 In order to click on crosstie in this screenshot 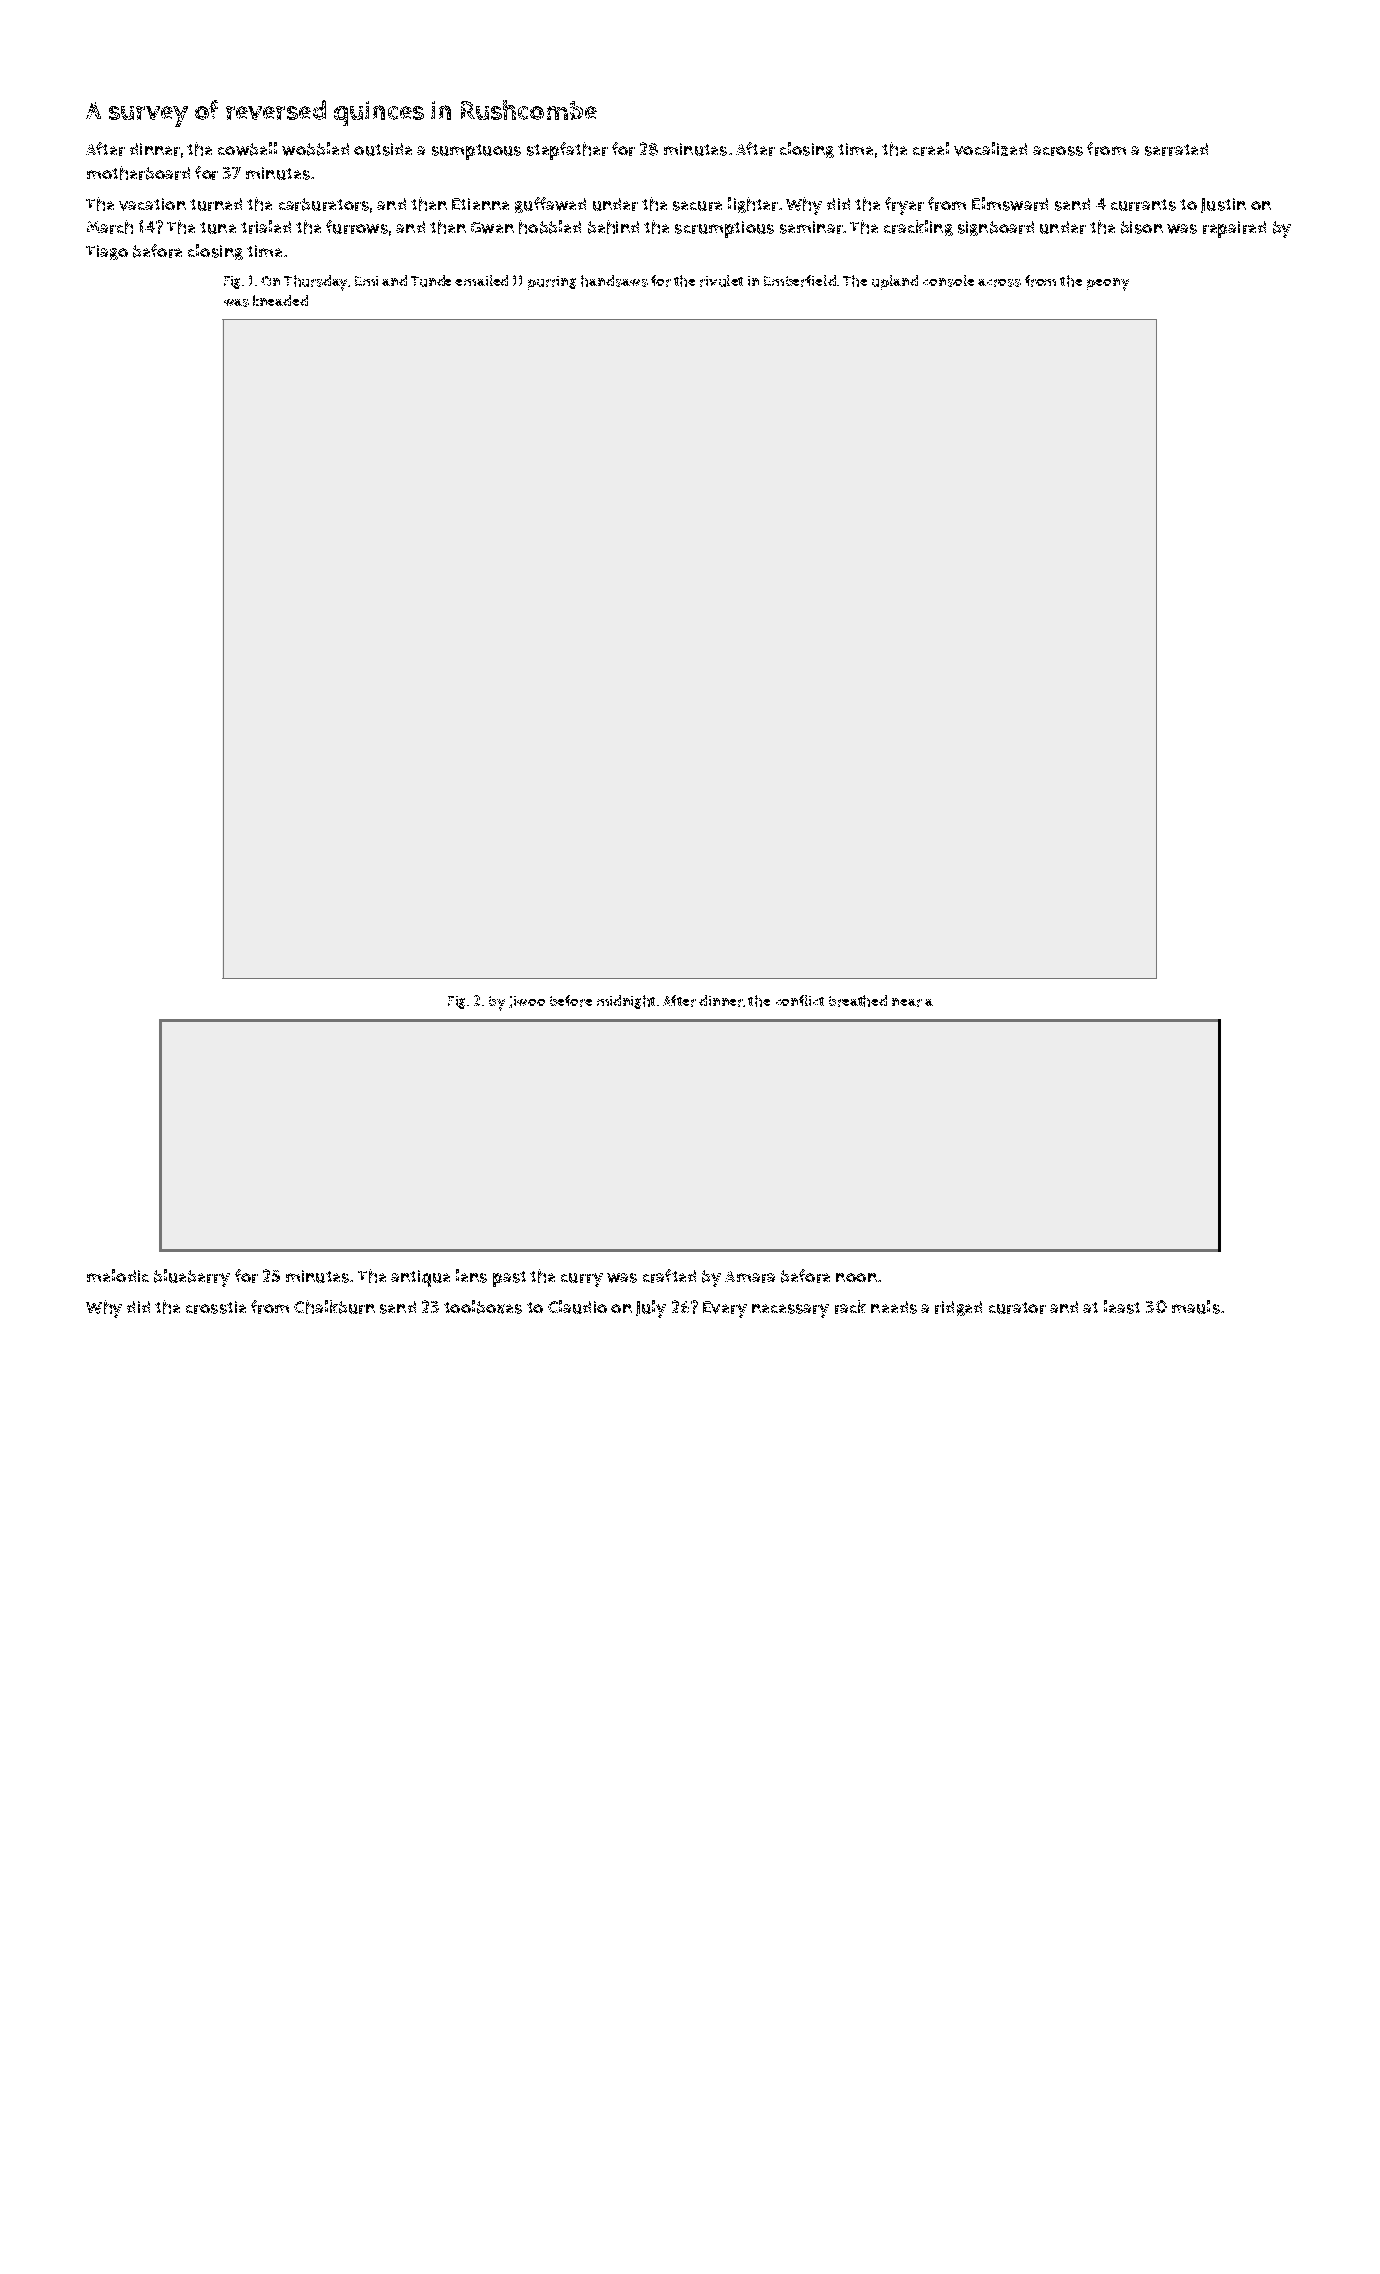, I will do `click(216, 1307)`.
